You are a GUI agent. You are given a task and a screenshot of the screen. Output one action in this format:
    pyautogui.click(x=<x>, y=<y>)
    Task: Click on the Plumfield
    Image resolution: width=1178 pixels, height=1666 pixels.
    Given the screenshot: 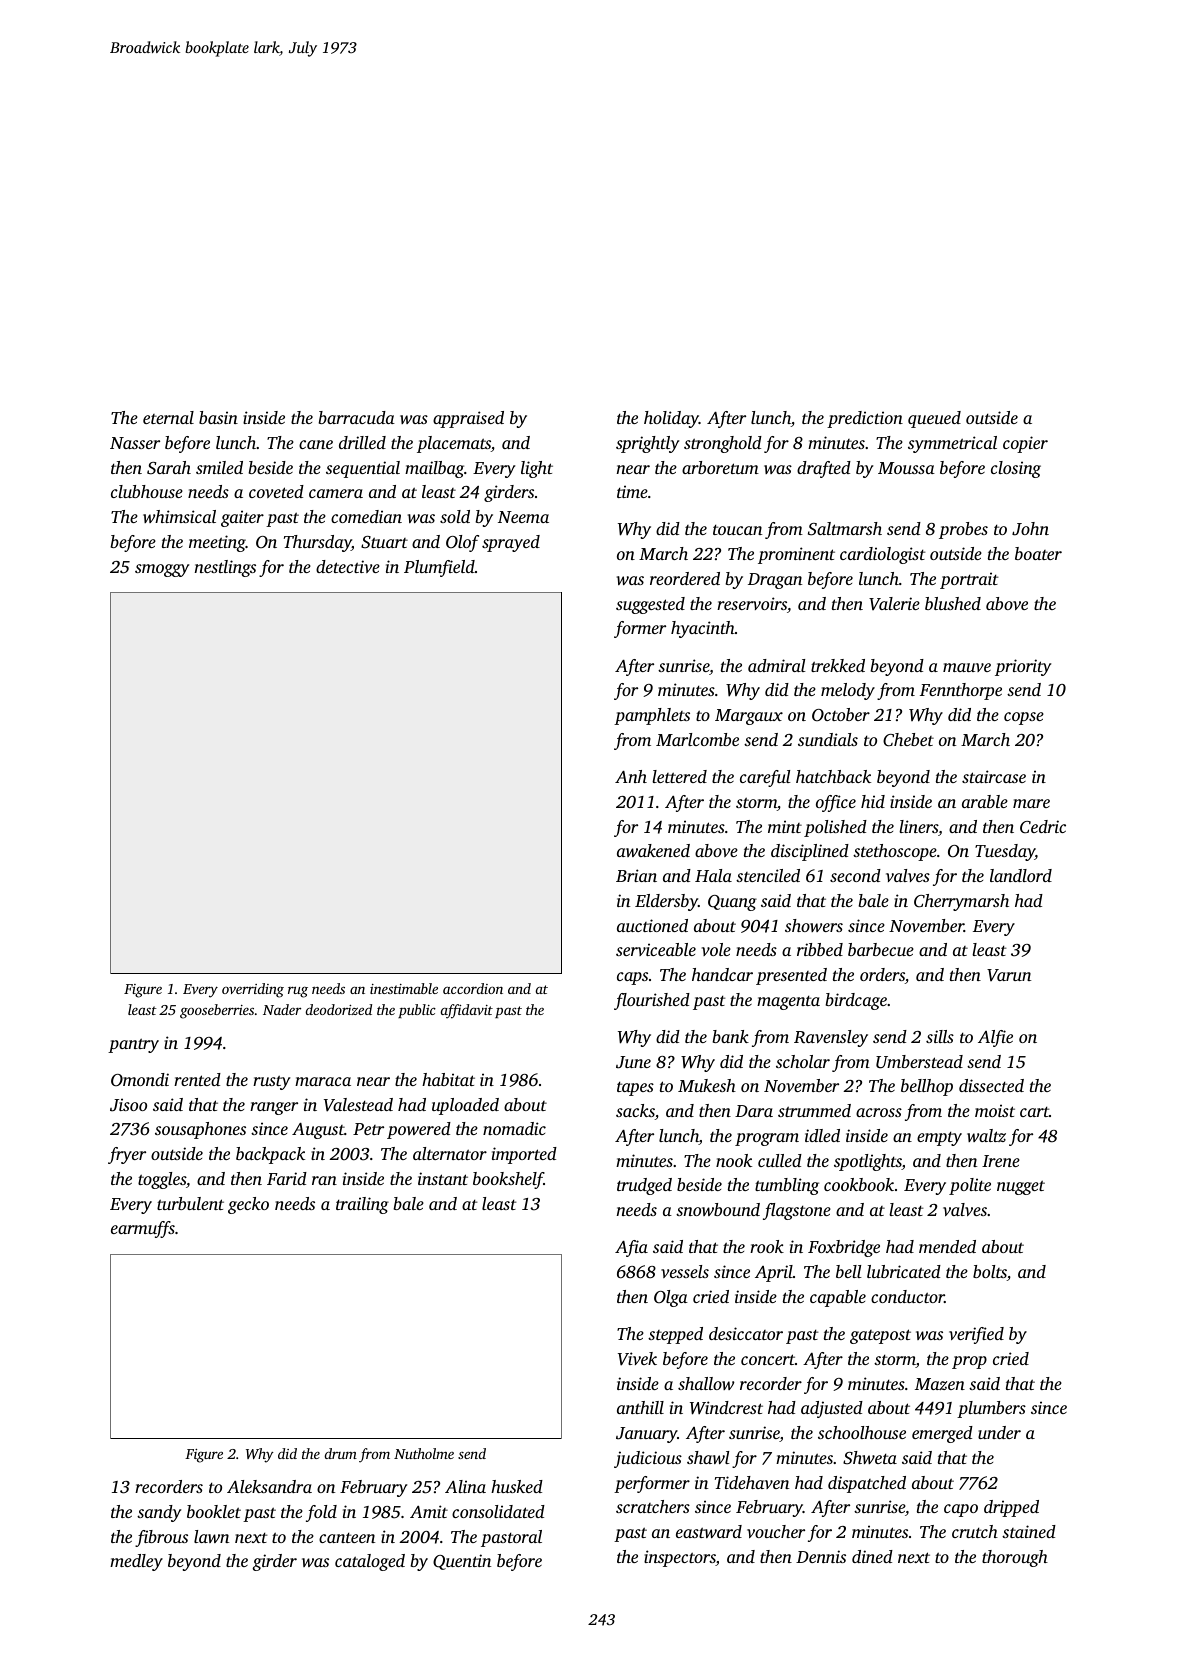 What is the action you would take?
    pyautogui.click(x=439, y=568)
